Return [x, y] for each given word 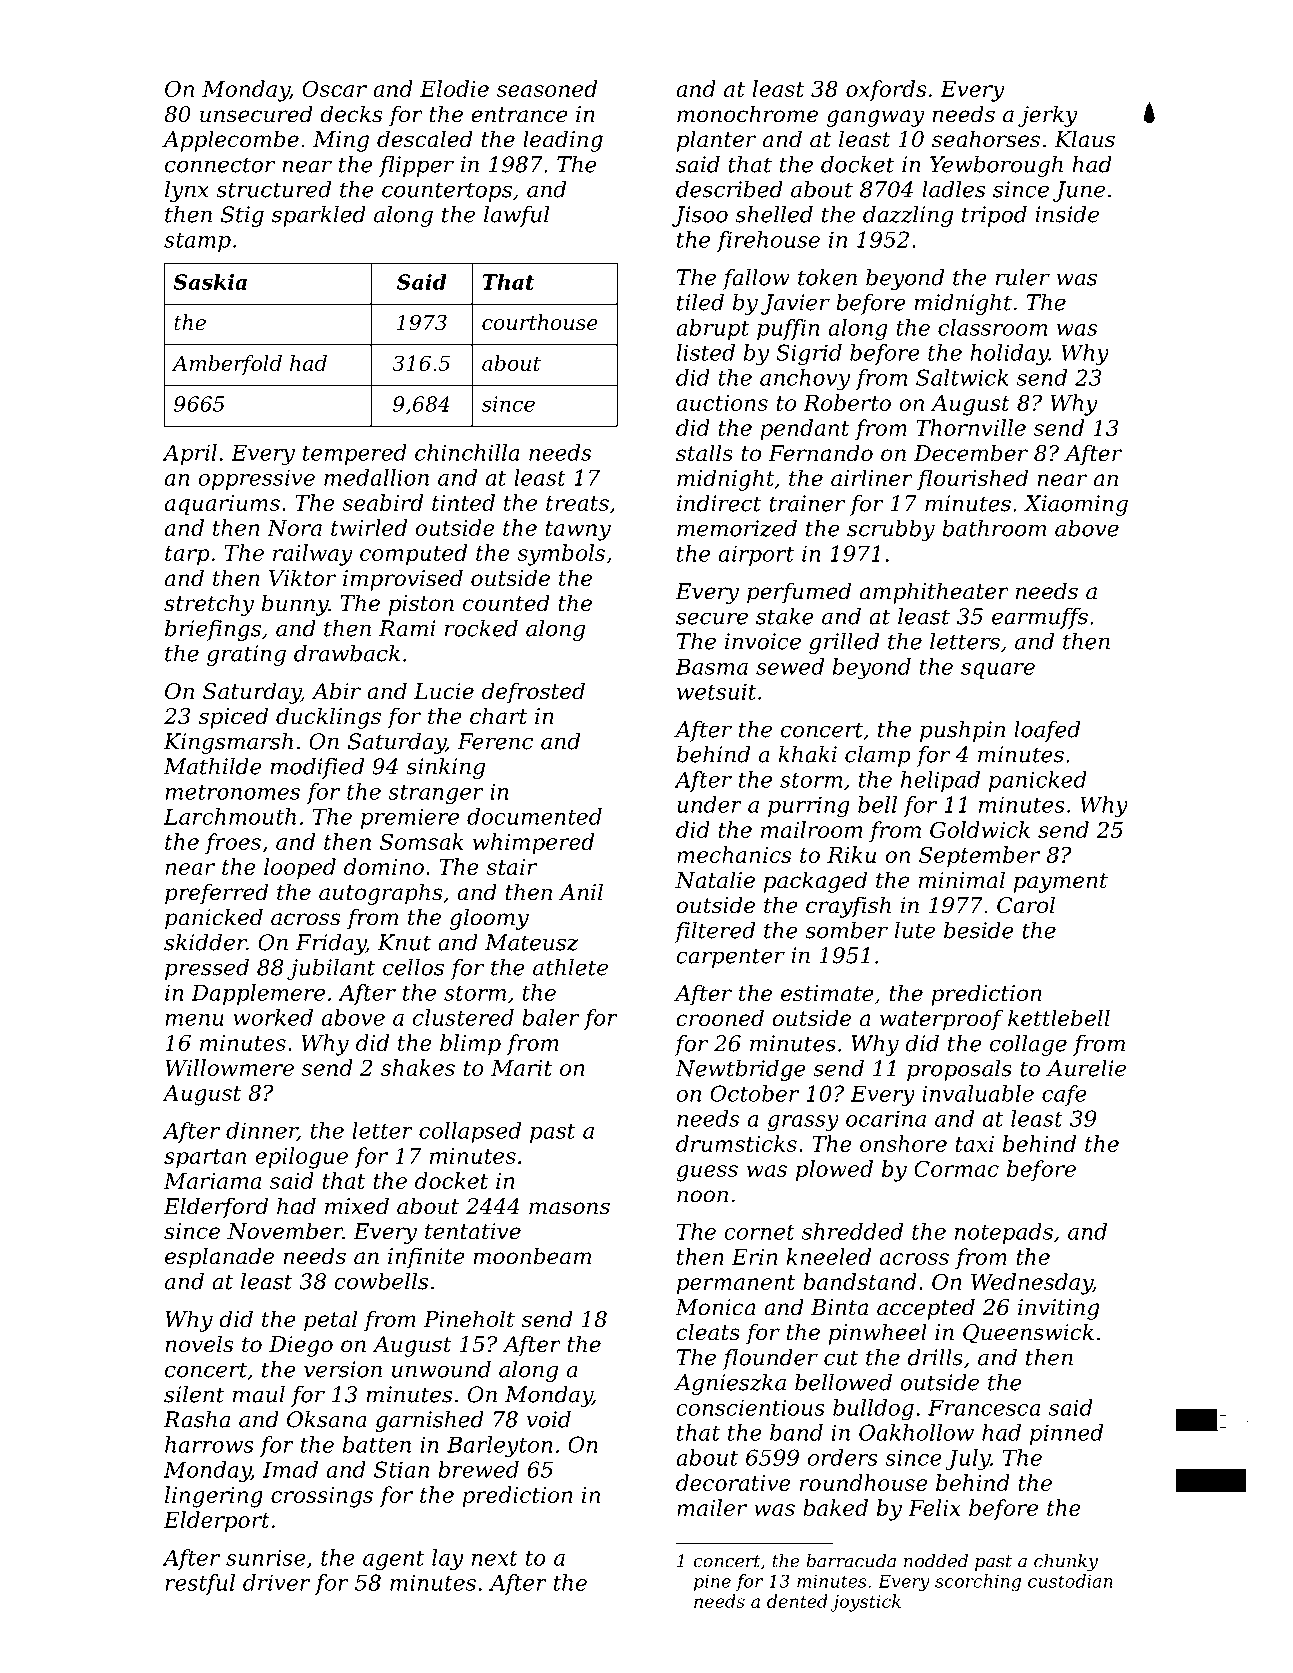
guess [707, 1173]
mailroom [811, 829]
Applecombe [230, 141]
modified [317, 768]
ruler [1023, 277]
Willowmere [229, 1067]
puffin [788, 329]
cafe [1064, 1095]
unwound [441, 1369]
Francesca [984, 1407]
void [548, 1419]
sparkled [319, 216]
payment [1061, 883]
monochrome [747, 114]
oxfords [886, 90]
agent [394, 1561]
